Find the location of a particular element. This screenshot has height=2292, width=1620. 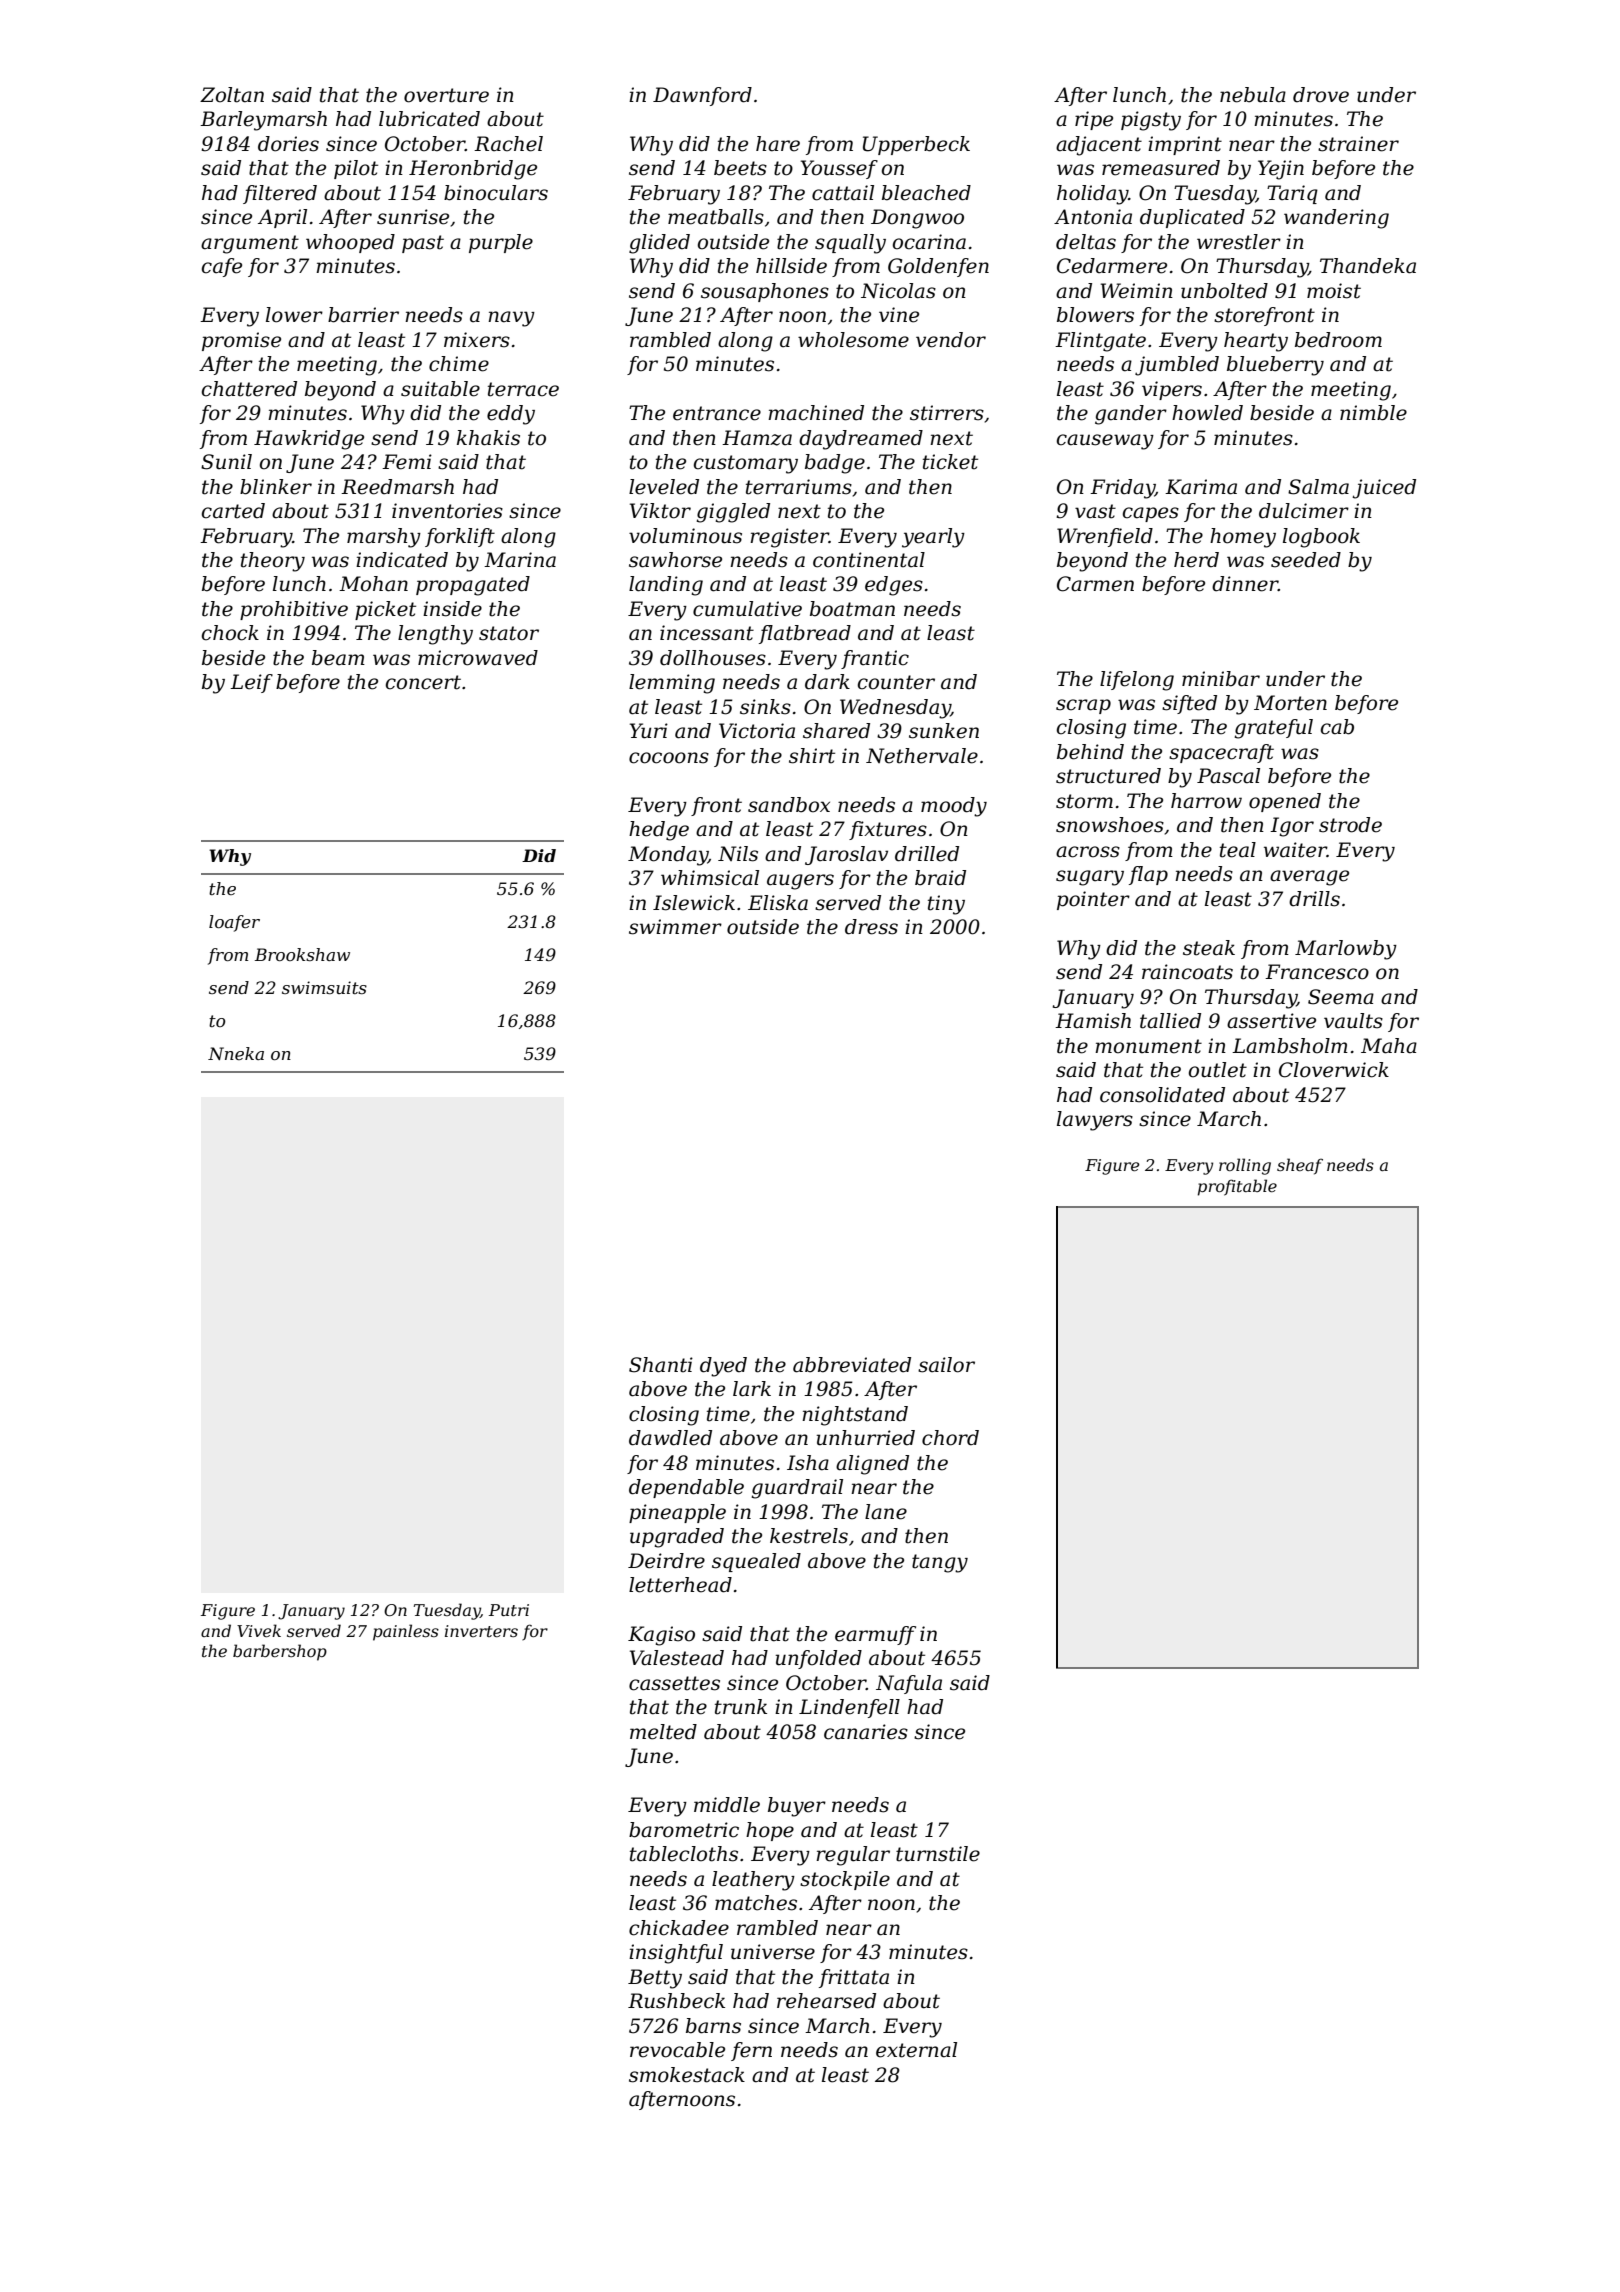

Zoltan is located at coordinates (232, 95).
